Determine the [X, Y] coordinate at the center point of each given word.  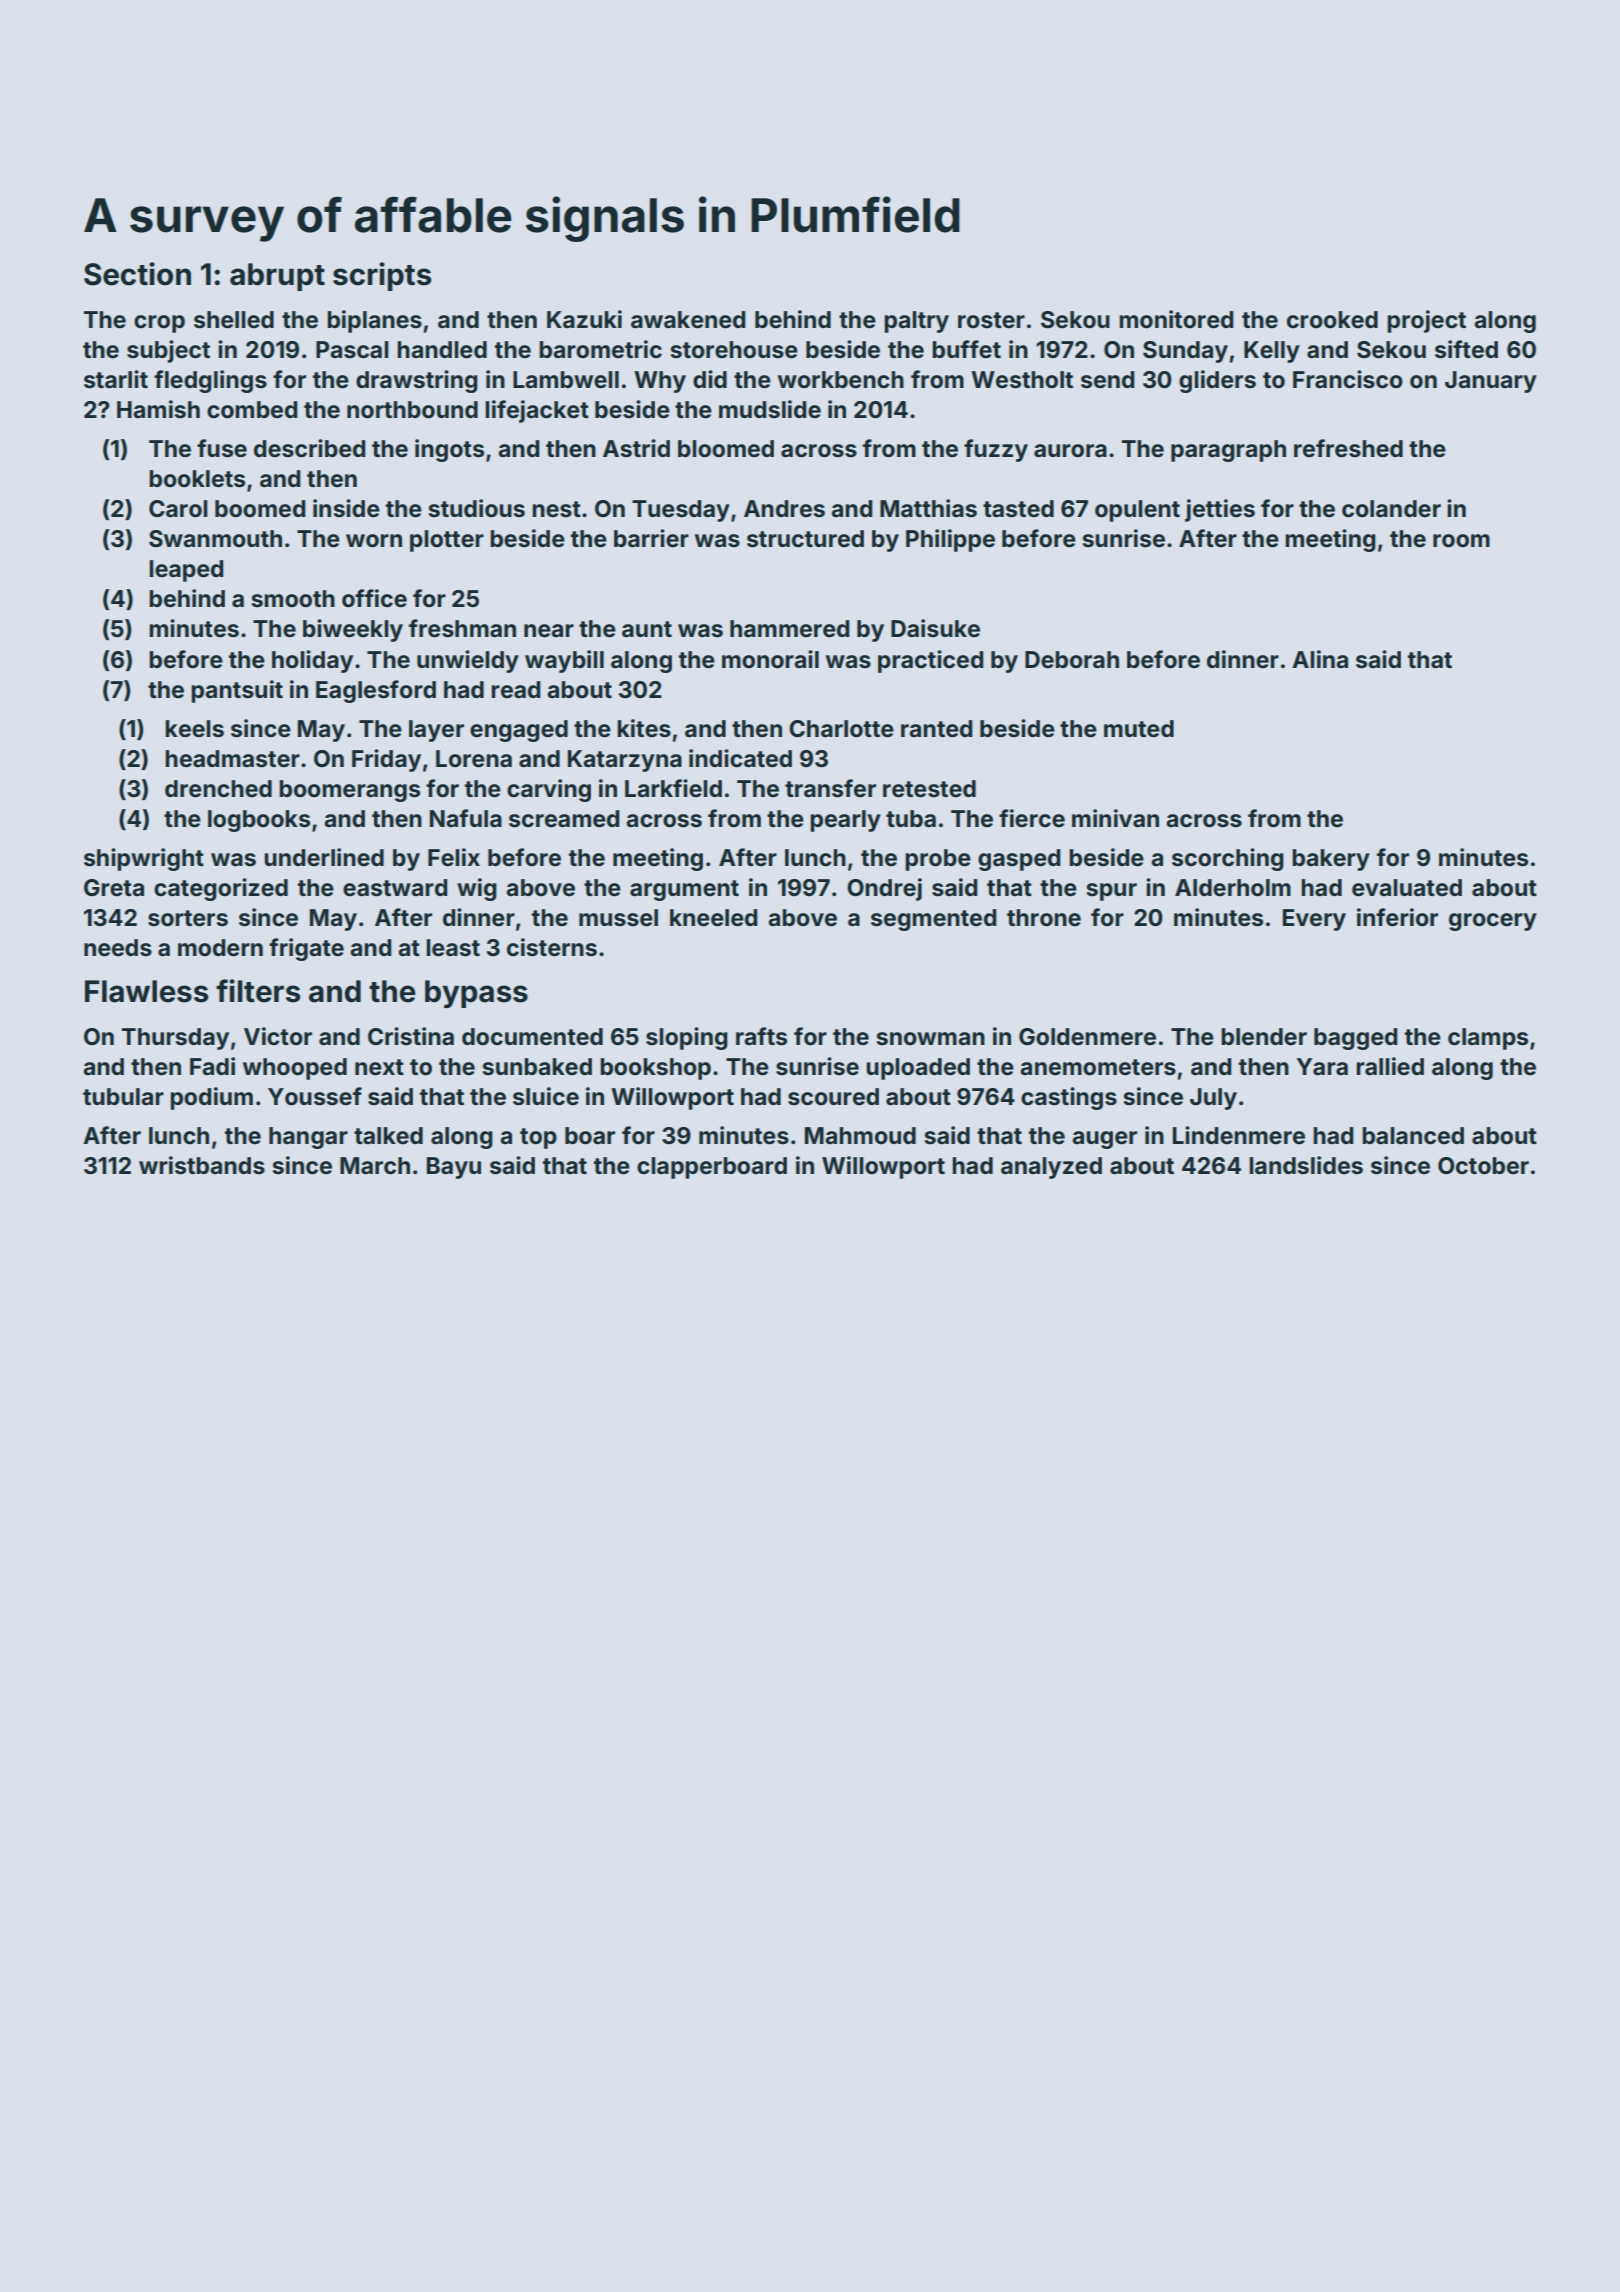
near [549, 631]
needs [118, 948]
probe [938, 860]
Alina [1320, 659]
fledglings [210, 381]
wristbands [202, 1165]
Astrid [636, 448]
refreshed [1348, 448]
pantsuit [237, 691]
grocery [1493, 922]
